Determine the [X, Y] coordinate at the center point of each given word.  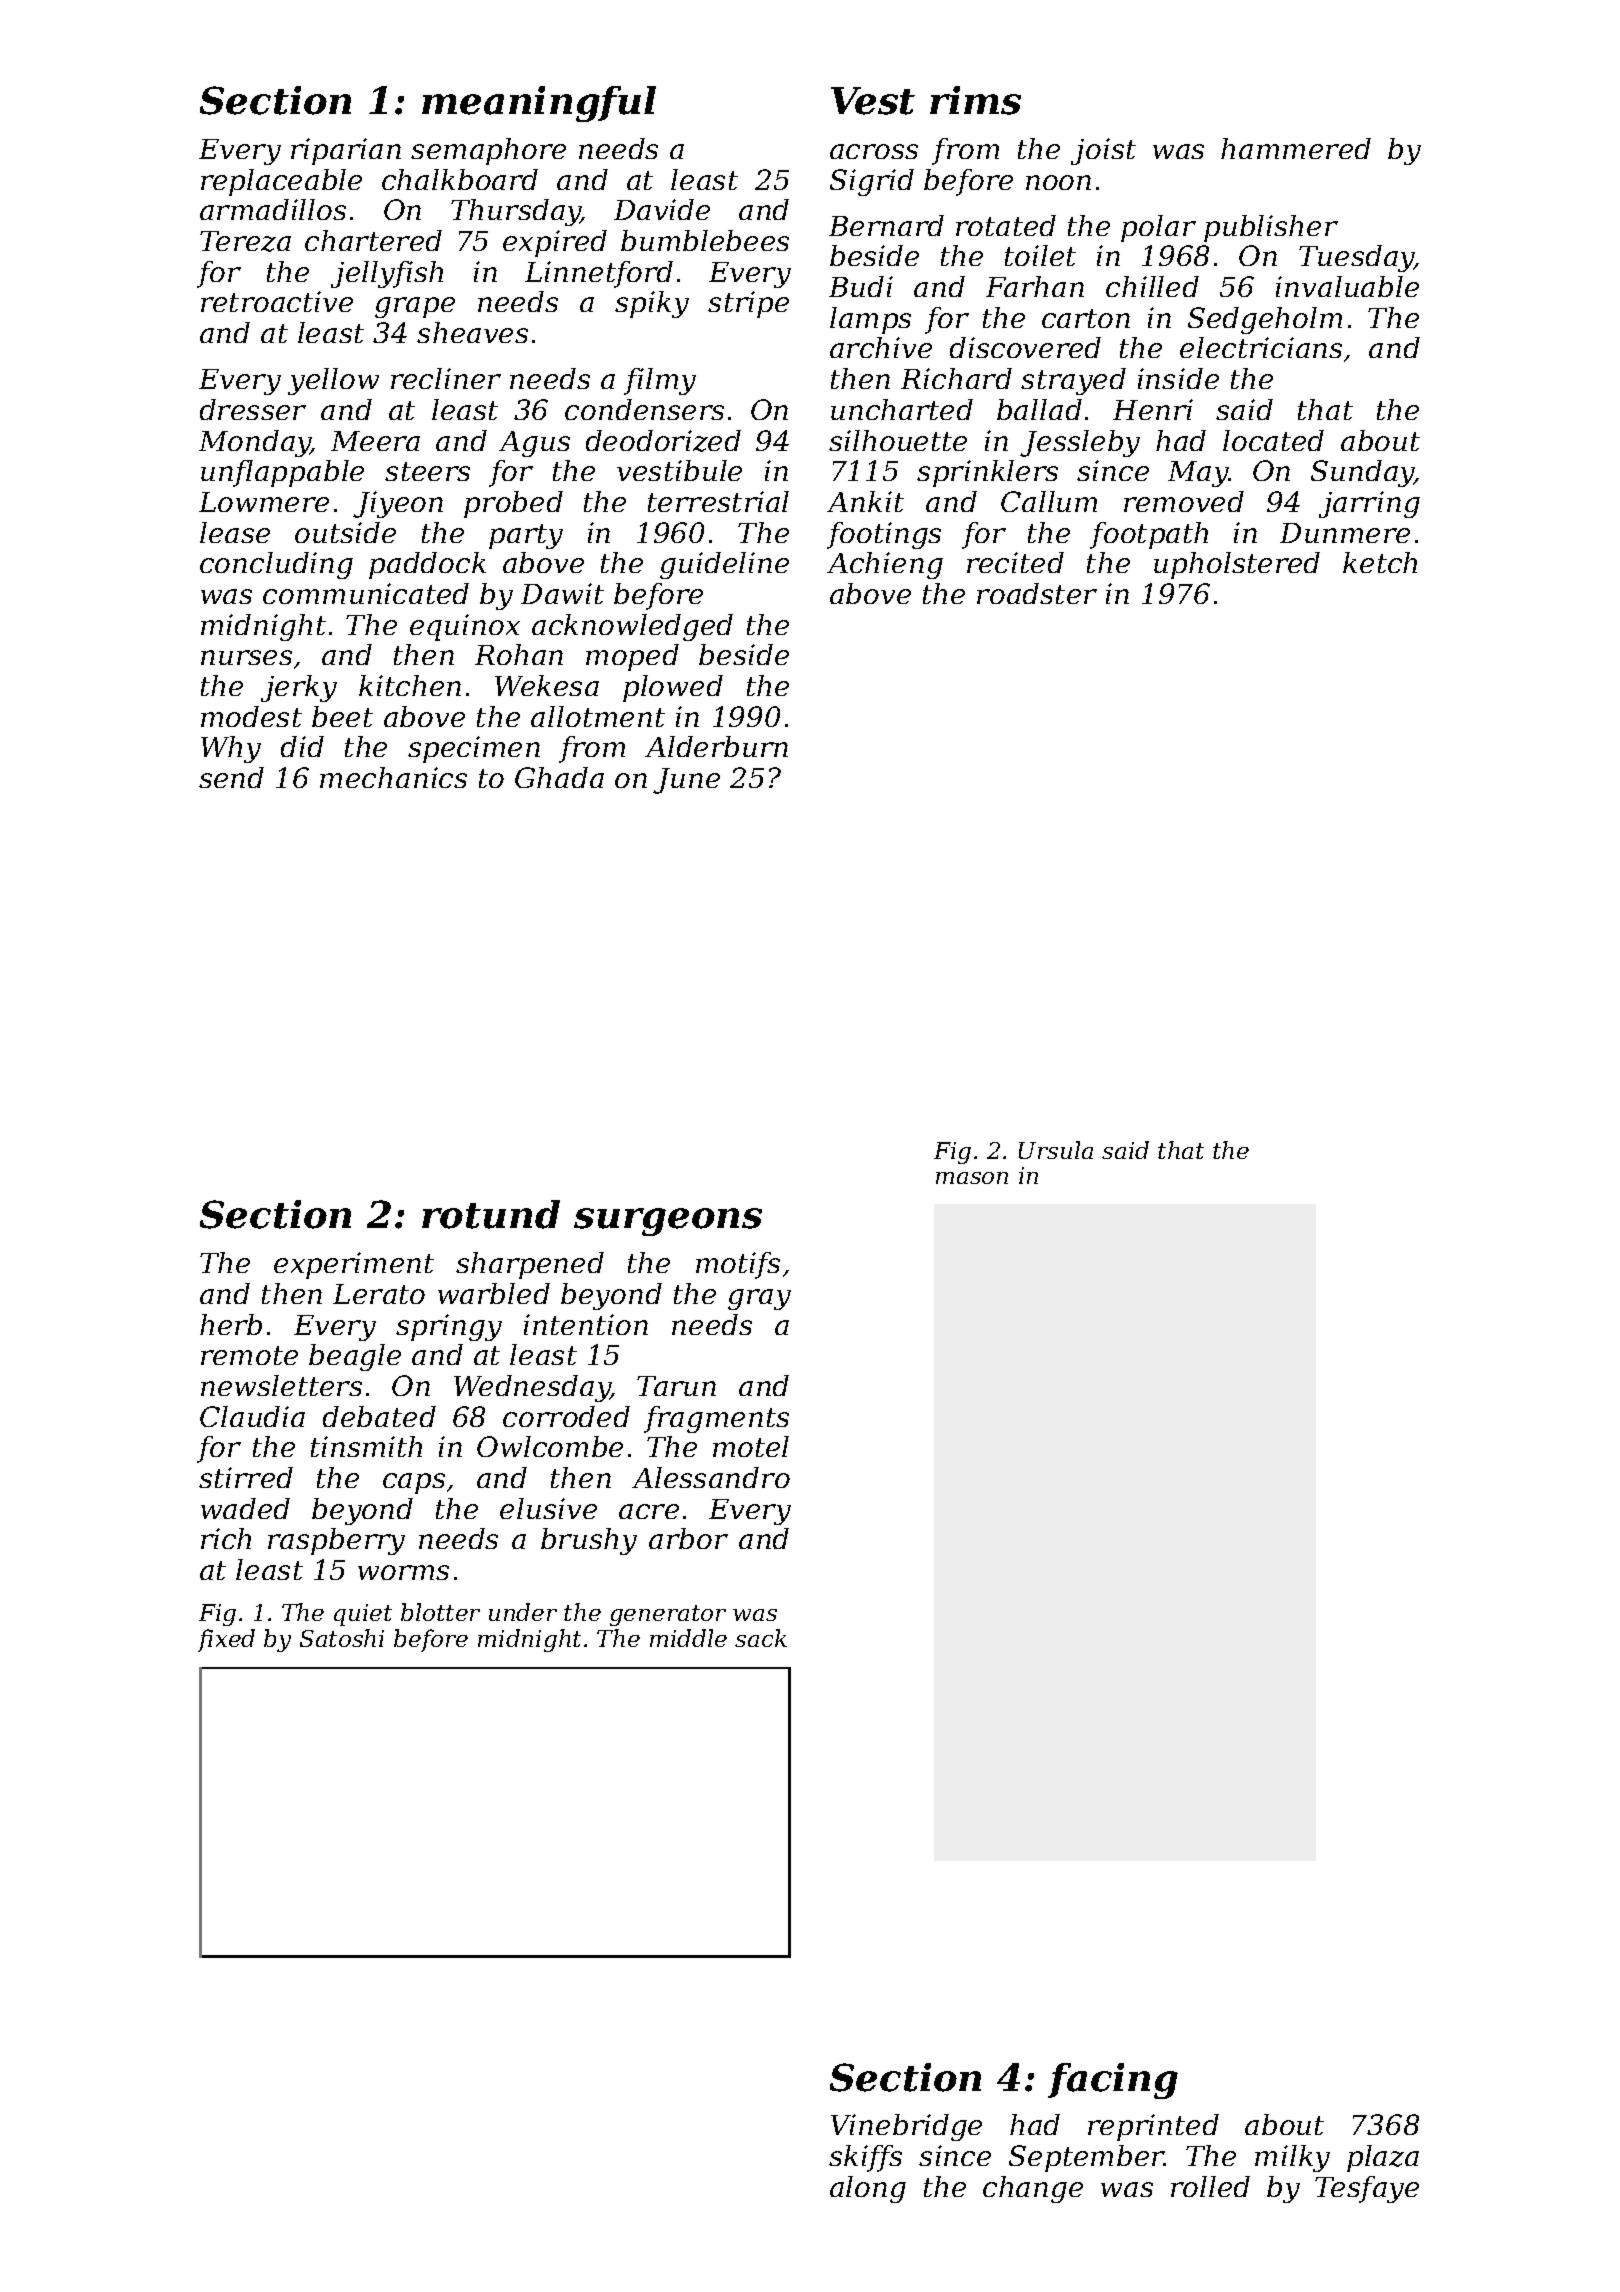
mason [972, 1178]
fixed [226, 1640]
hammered [1296, 148]
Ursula [1056, 1150]
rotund [491, 1214]
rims [975, 100]
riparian [346, 151]
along [868, 2189]
